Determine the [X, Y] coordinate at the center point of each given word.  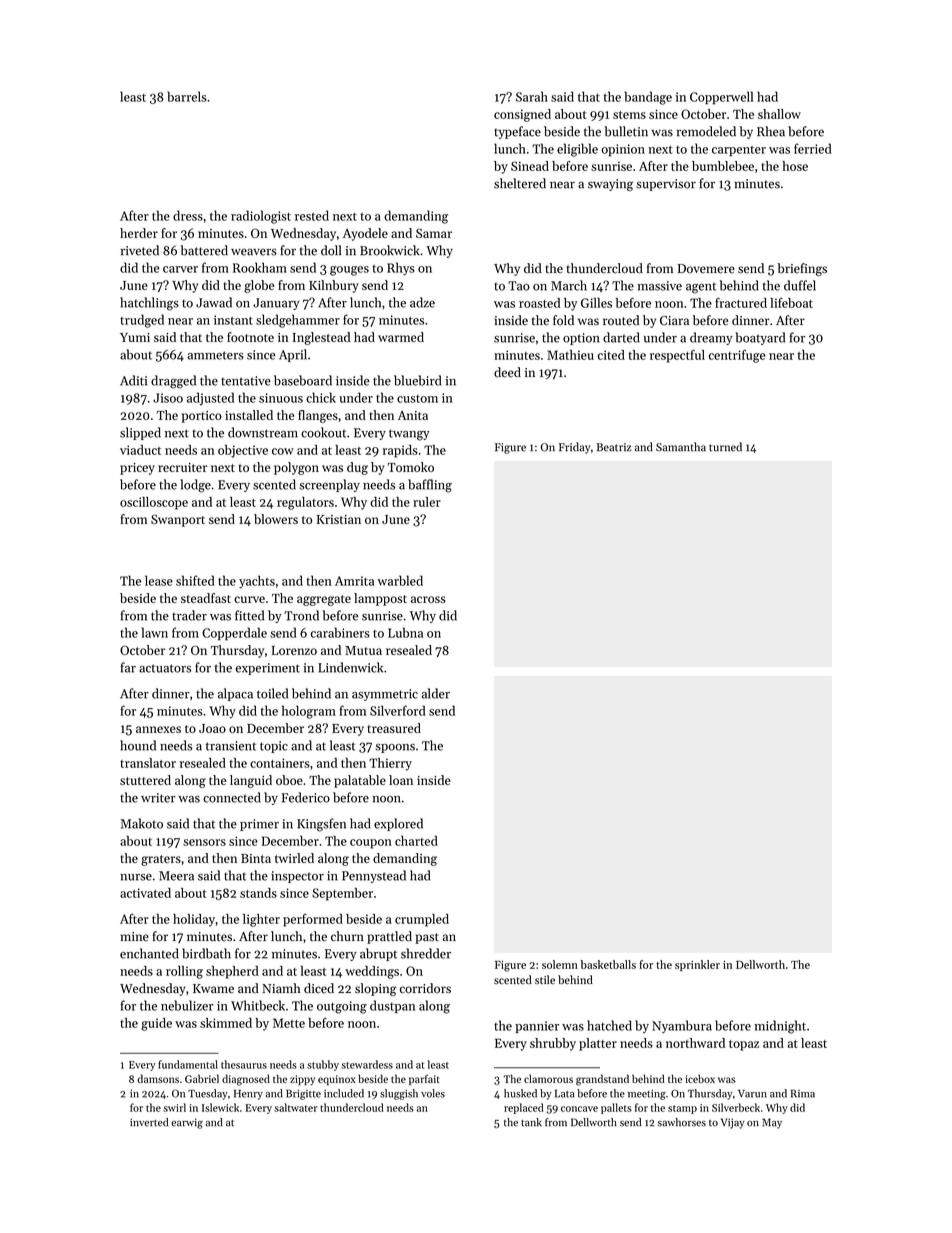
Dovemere [706, 269]
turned [725, 447]
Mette [289, 1023]
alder [435, 693]
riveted [139, 250]
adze [422, 302]
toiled [272, 693]
